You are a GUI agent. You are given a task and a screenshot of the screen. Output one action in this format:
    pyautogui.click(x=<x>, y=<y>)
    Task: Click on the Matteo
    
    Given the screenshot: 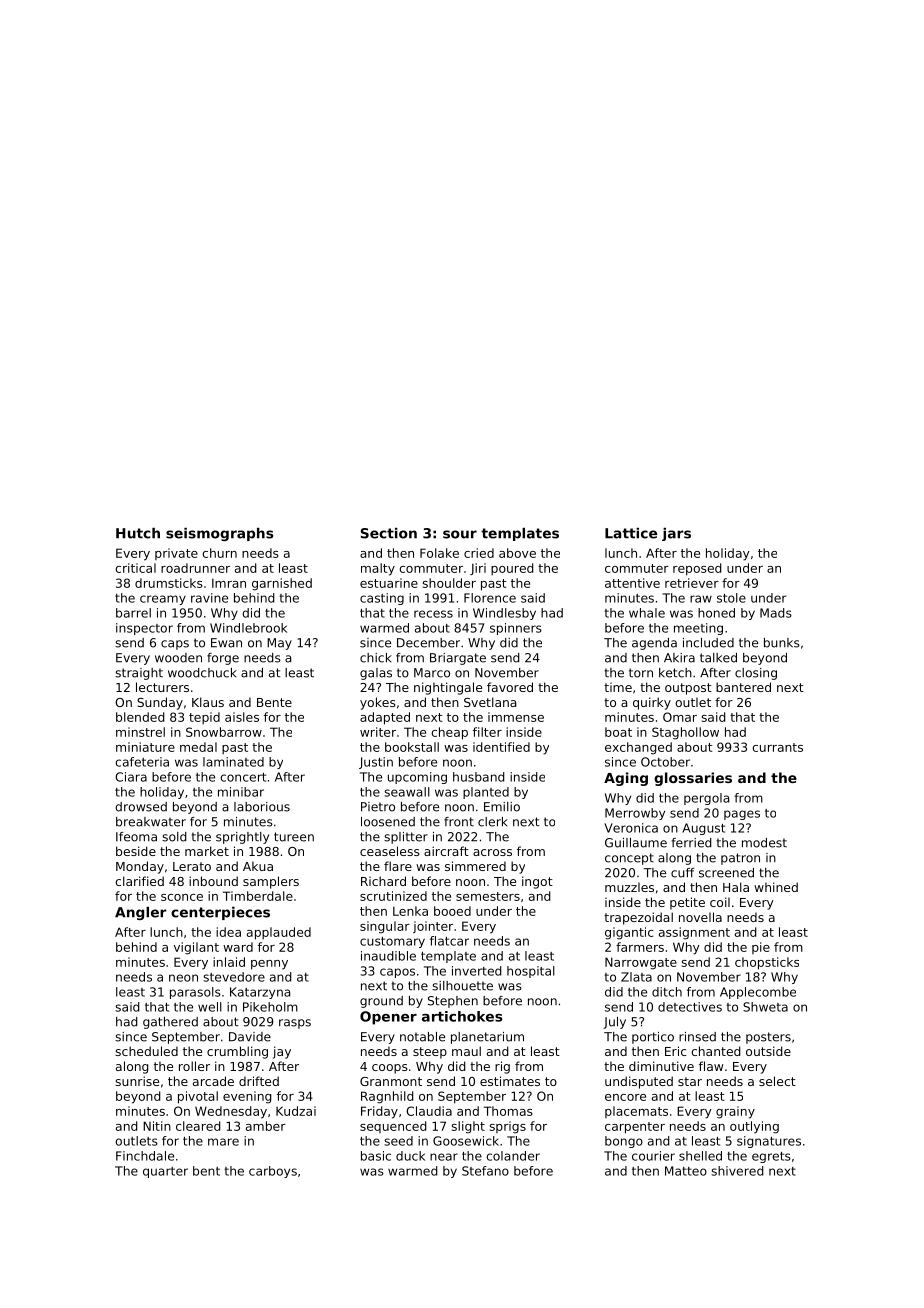 What is the action you would take?
    pyautogui.click(x=686, y=1171)
